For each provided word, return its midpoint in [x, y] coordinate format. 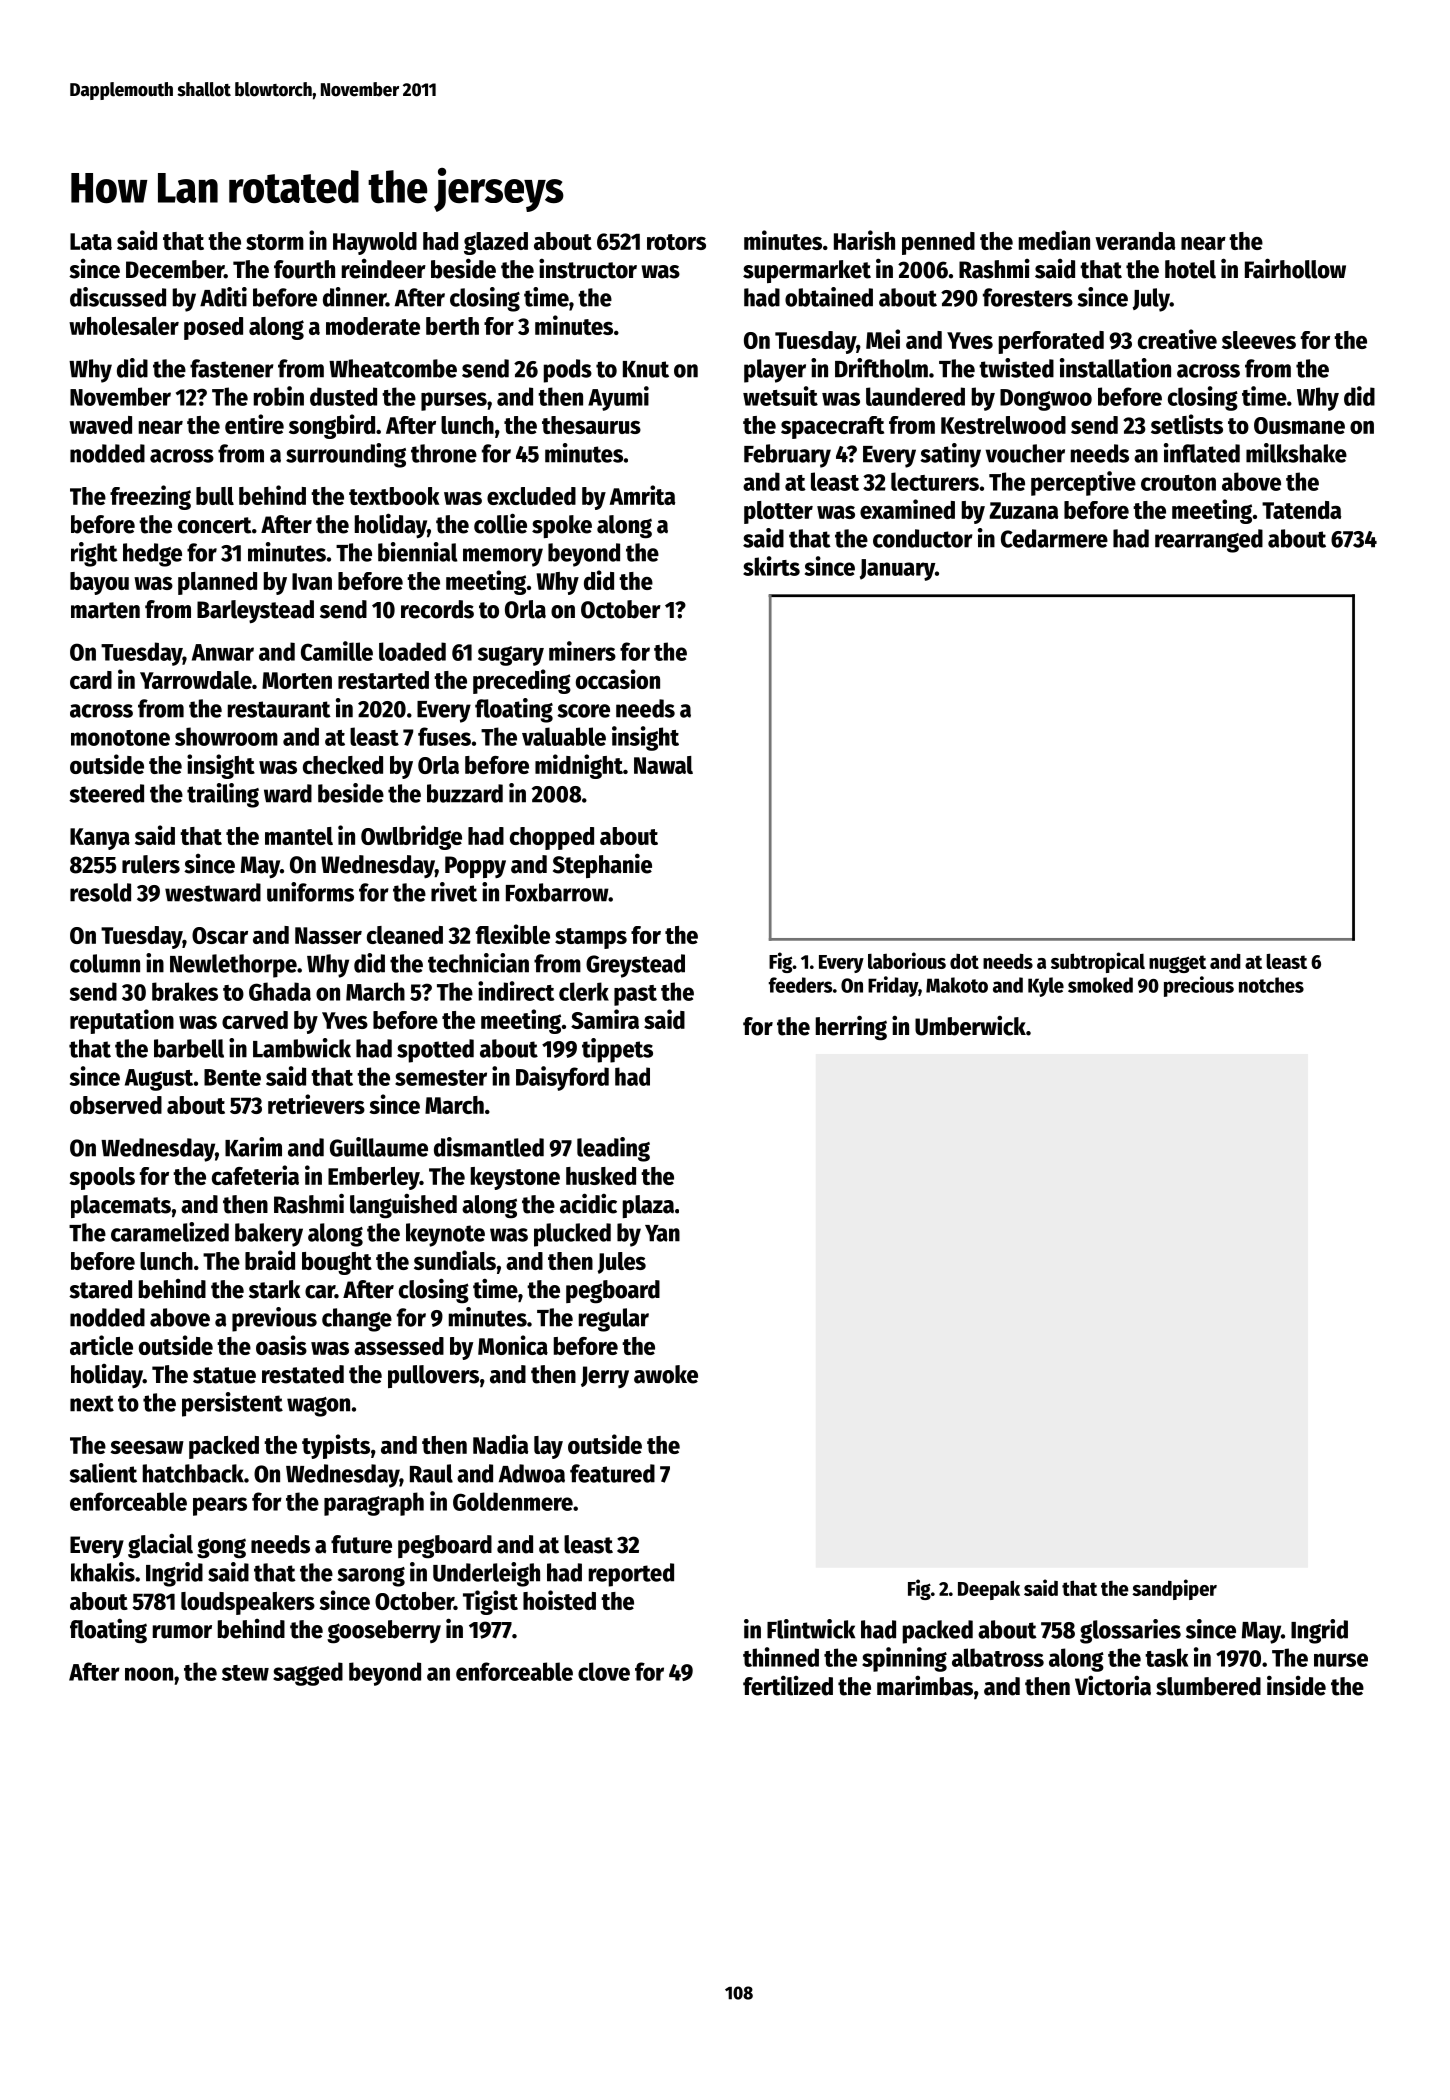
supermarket [807, 271]
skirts [771, 566]
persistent [232, 1404]
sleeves [1259, 340]
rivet [454, 892]
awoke [666, 1374]
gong [221, 1548]
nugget [1177, 964]
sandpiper [1174, 1589]
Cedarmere [1054, 538]
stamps [591, 938]
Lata [91, 241]
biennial [418, 552]
